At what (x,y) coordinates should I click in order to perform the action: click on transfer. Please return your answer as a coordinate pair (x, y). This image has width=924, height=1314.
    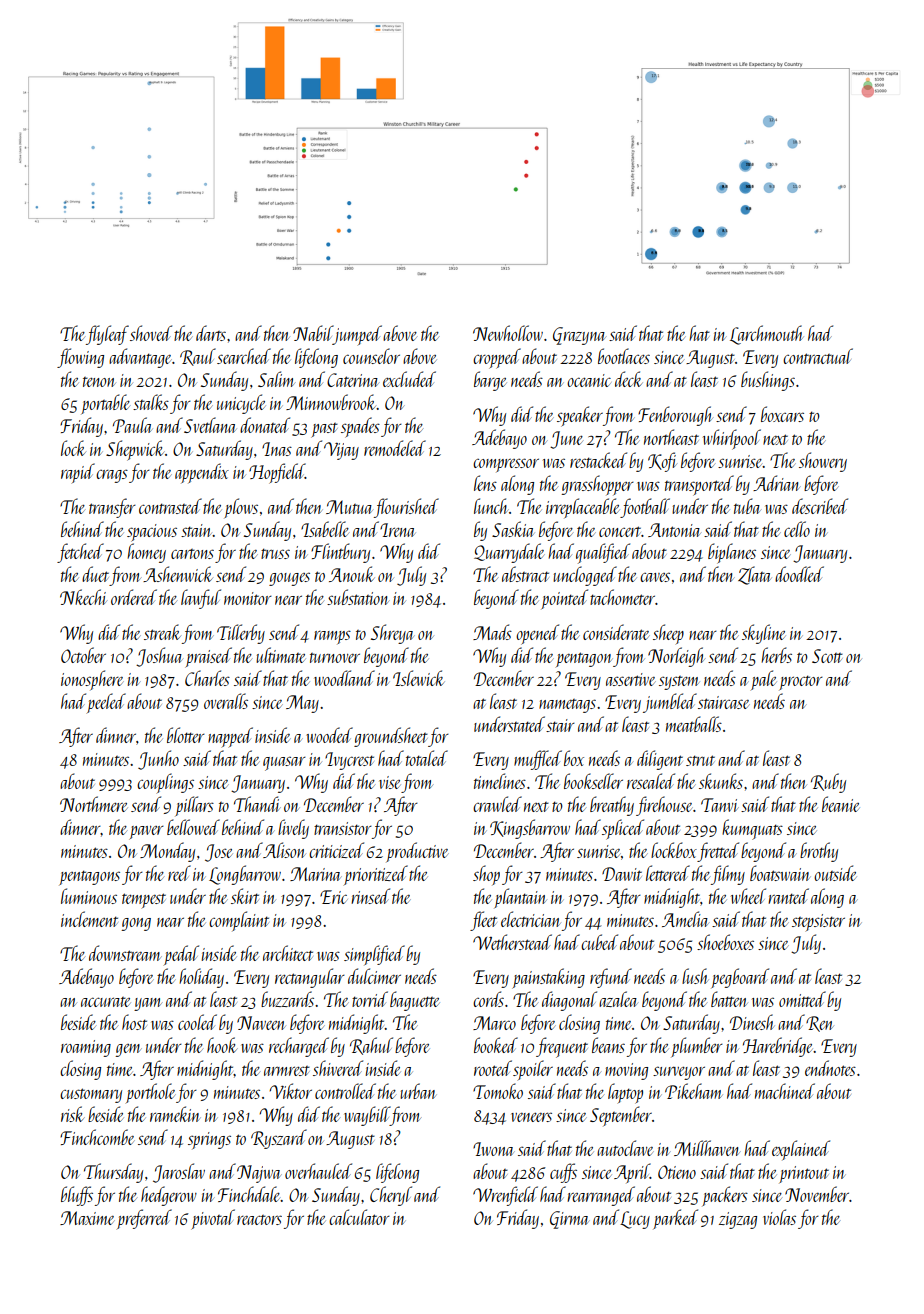
    Looking at the image, I should click on (112, 508).
